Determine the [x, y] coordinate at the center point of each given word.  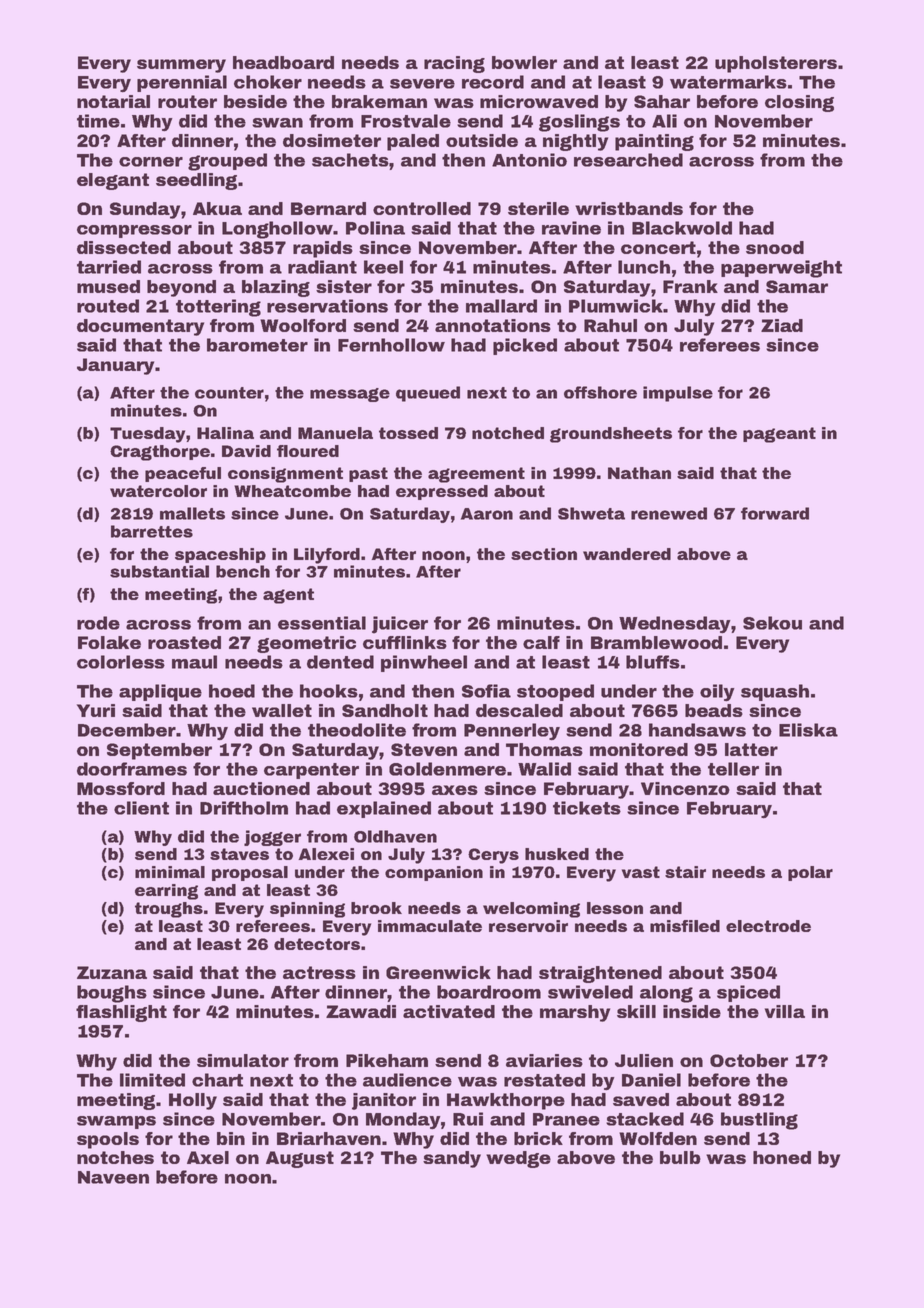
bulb [680, 1157]
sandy [452, 1159]
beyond [181, 288]
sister [344, 286]
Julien [644, 1060]
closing [799, 103]
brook [376, 908]
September [159, 751]
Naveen [113, 1177]
